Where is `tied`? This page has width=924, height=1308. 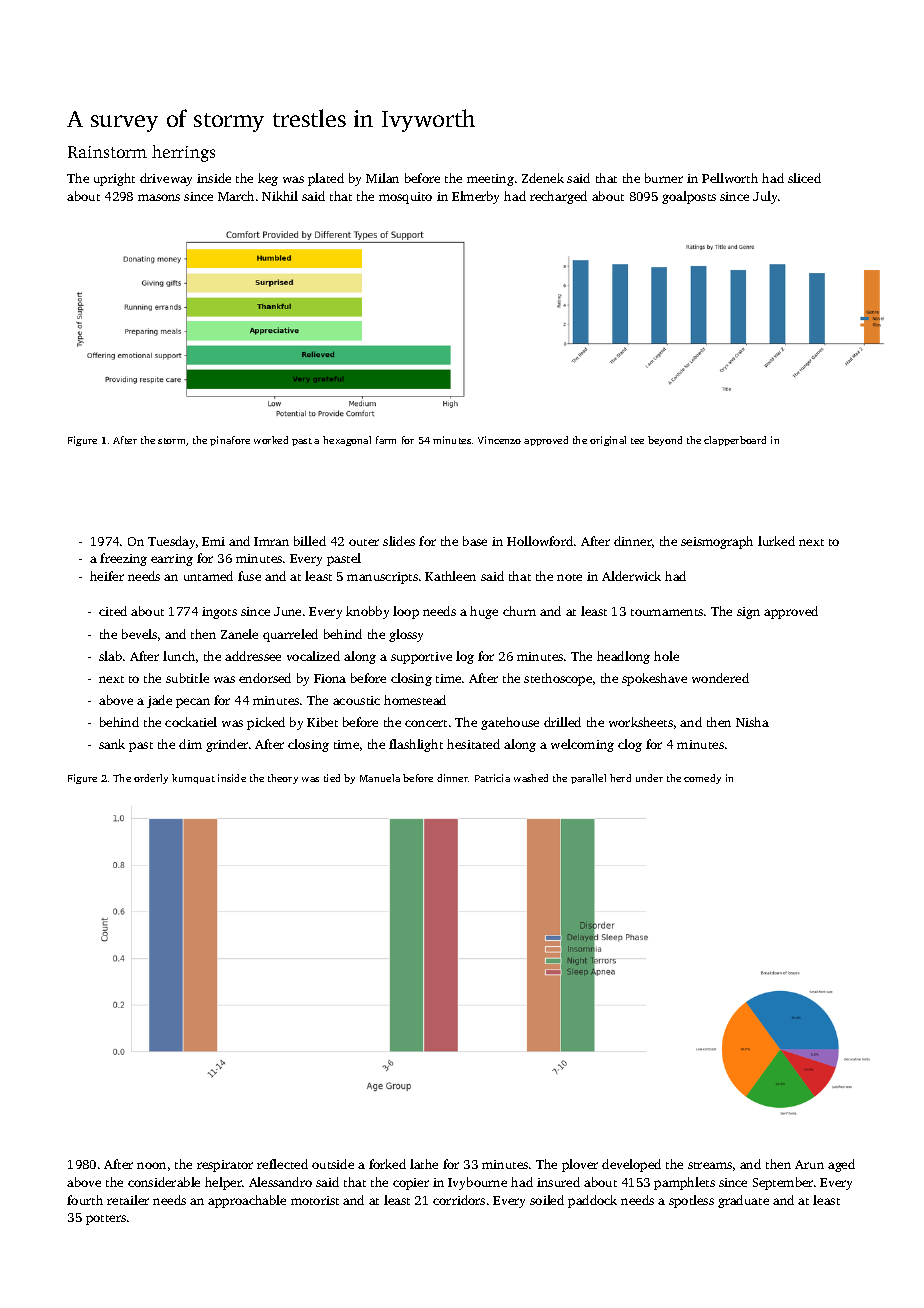 tied is located at coordinates (332, 778).
